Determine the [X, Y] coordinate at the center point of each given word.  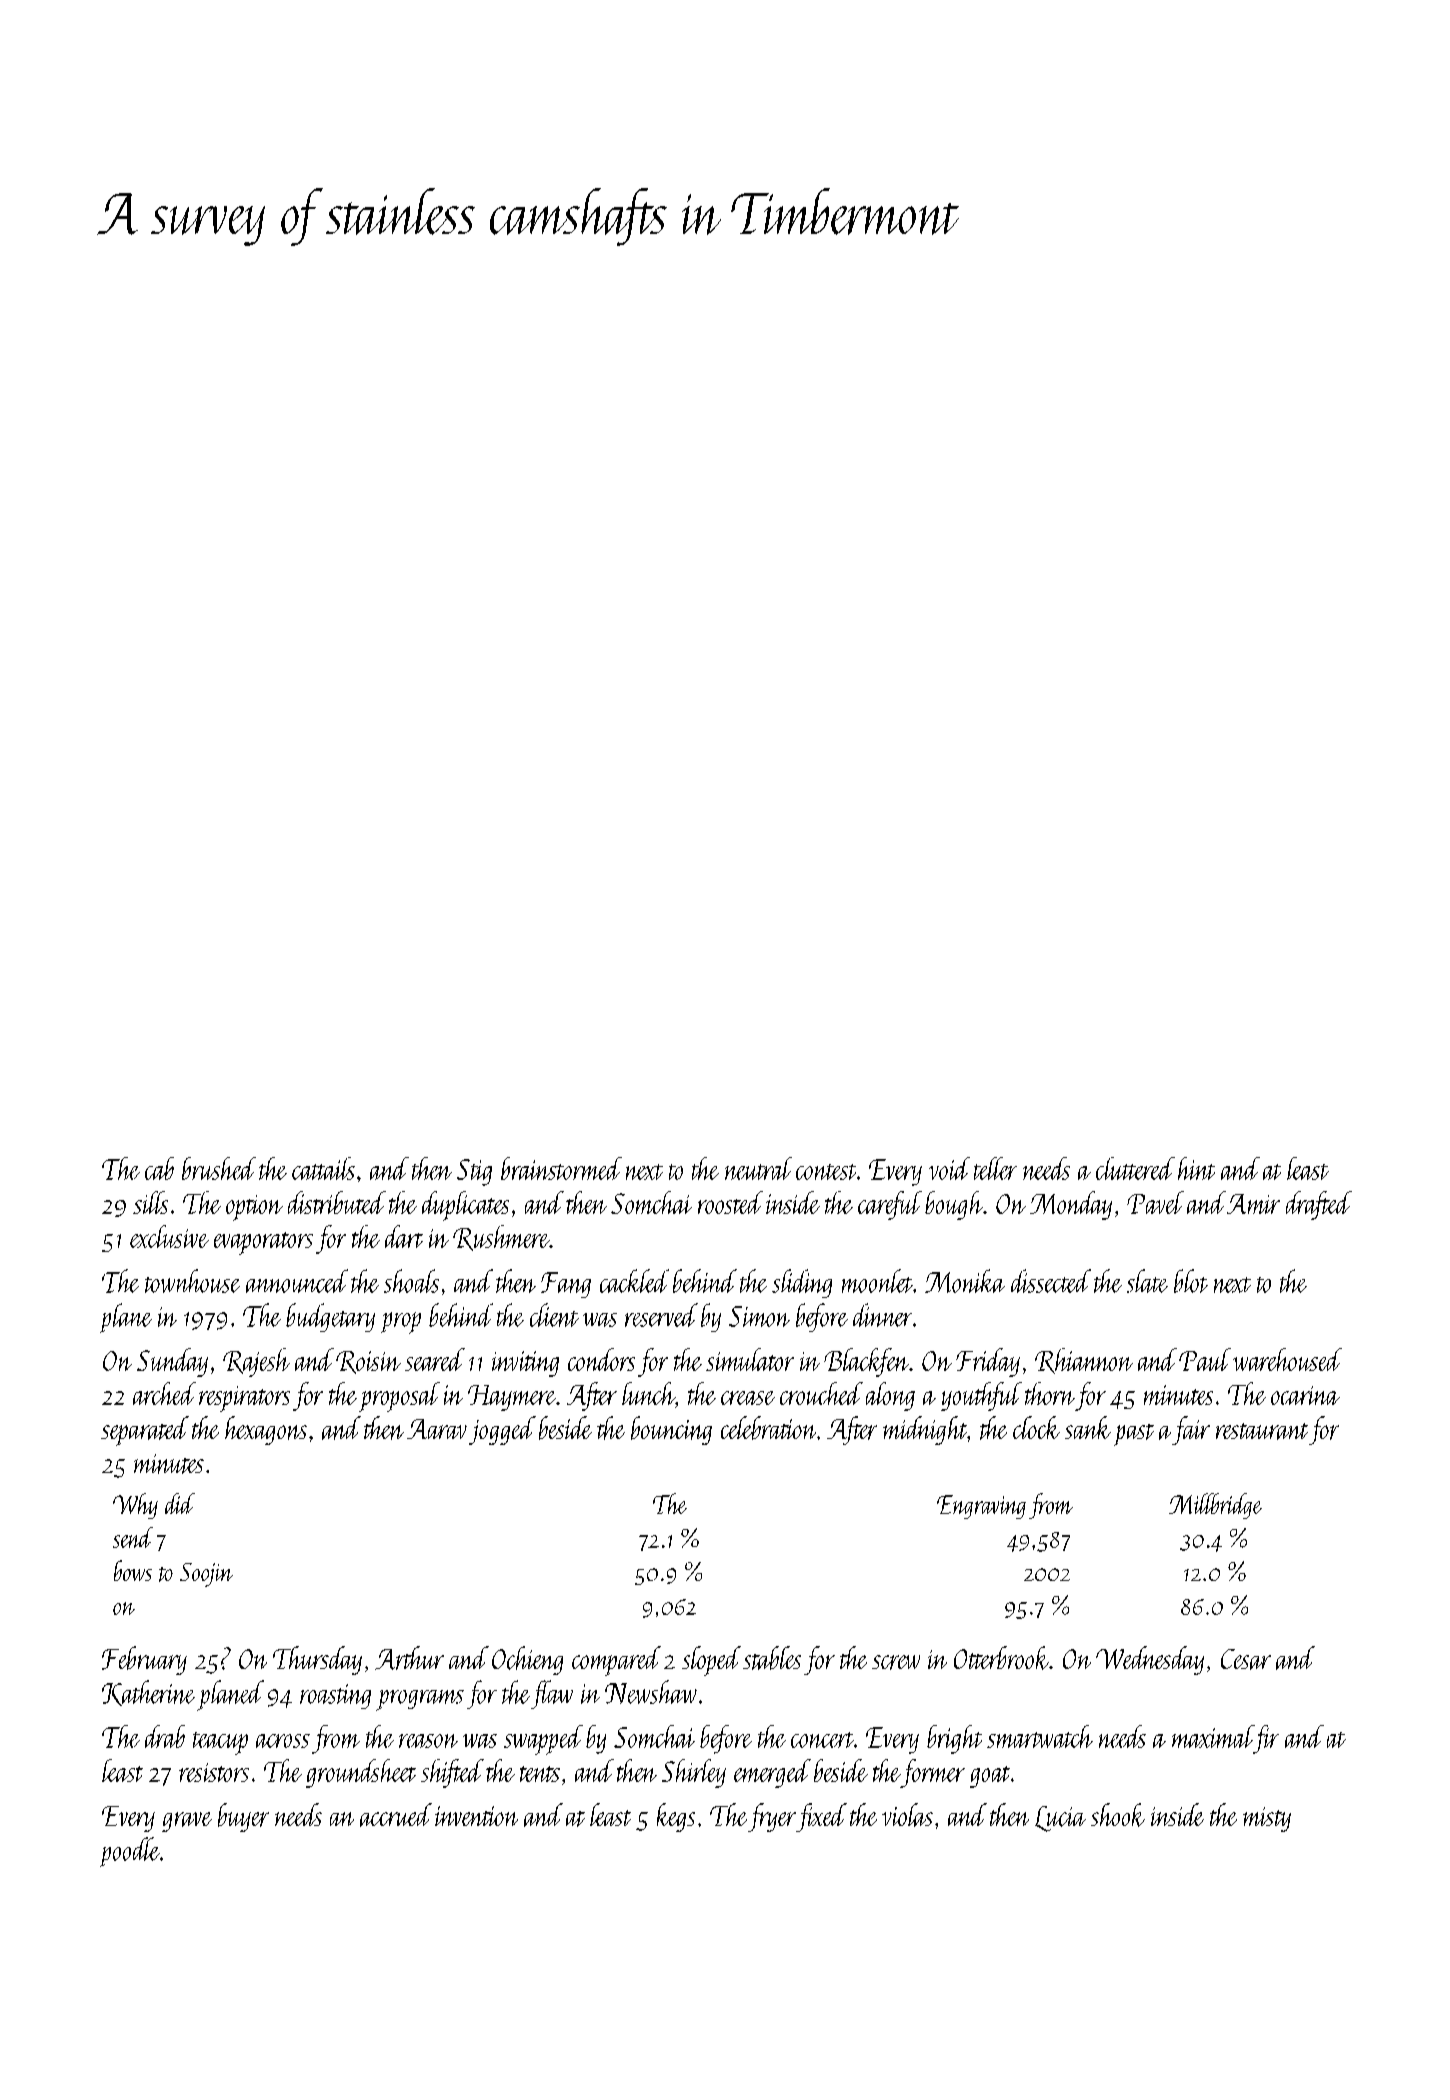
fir [1266, 1739]
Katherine [148, 1693]
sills [150, 1202]
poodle [130, 1852]
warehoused [1287, 1359]
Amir [1253, 1204]
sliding [802, 1283]
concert [822, 1740]
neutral [758, 1168]
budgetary [330, 1317]
